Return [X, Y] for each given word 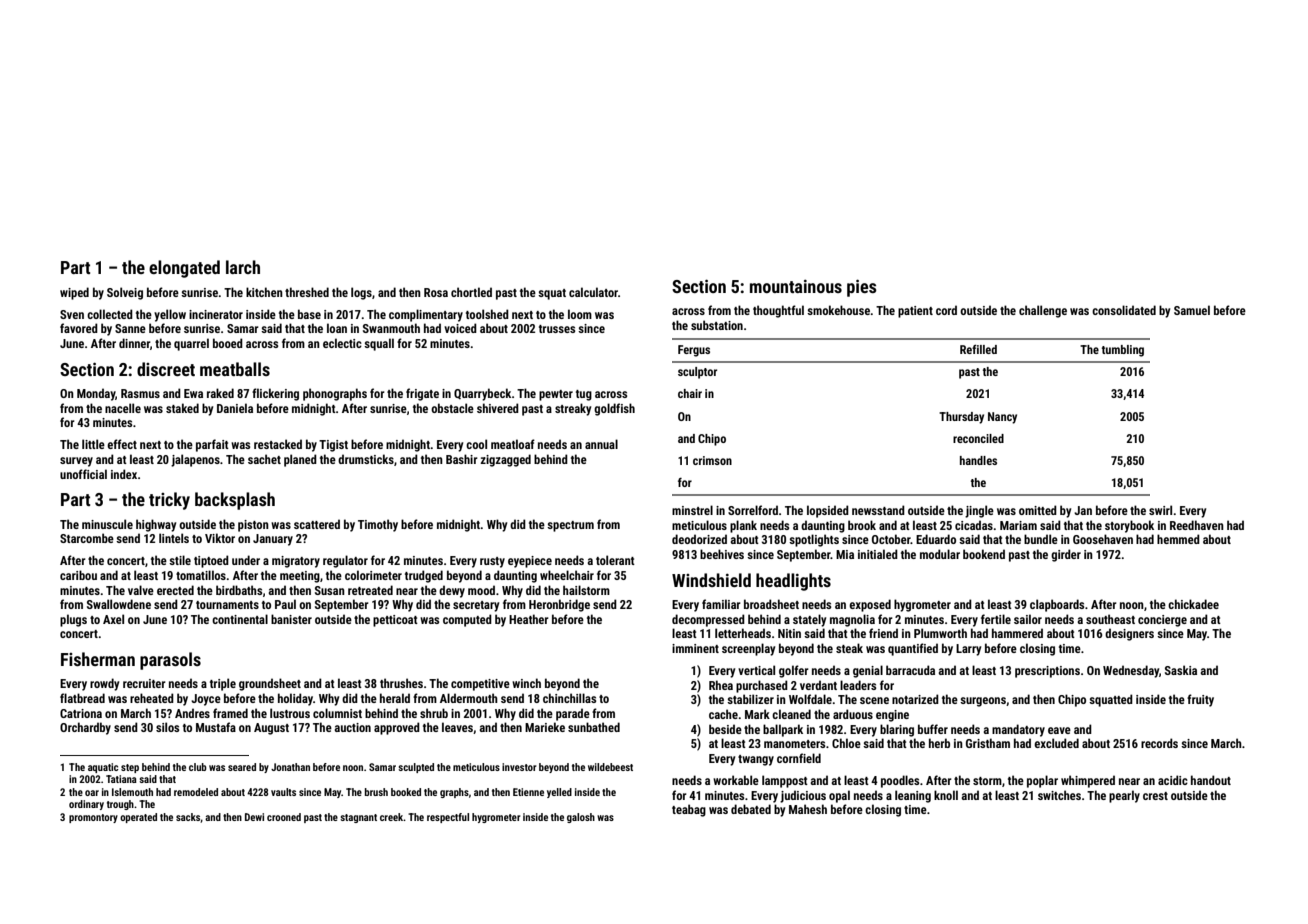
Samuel [1192, 310]
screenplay [748, 649]
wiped [74, 293]
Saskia [1181, 670]
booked [406, 792]
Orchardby [85, 728]
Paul [285, 604]
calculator [593, 292]
